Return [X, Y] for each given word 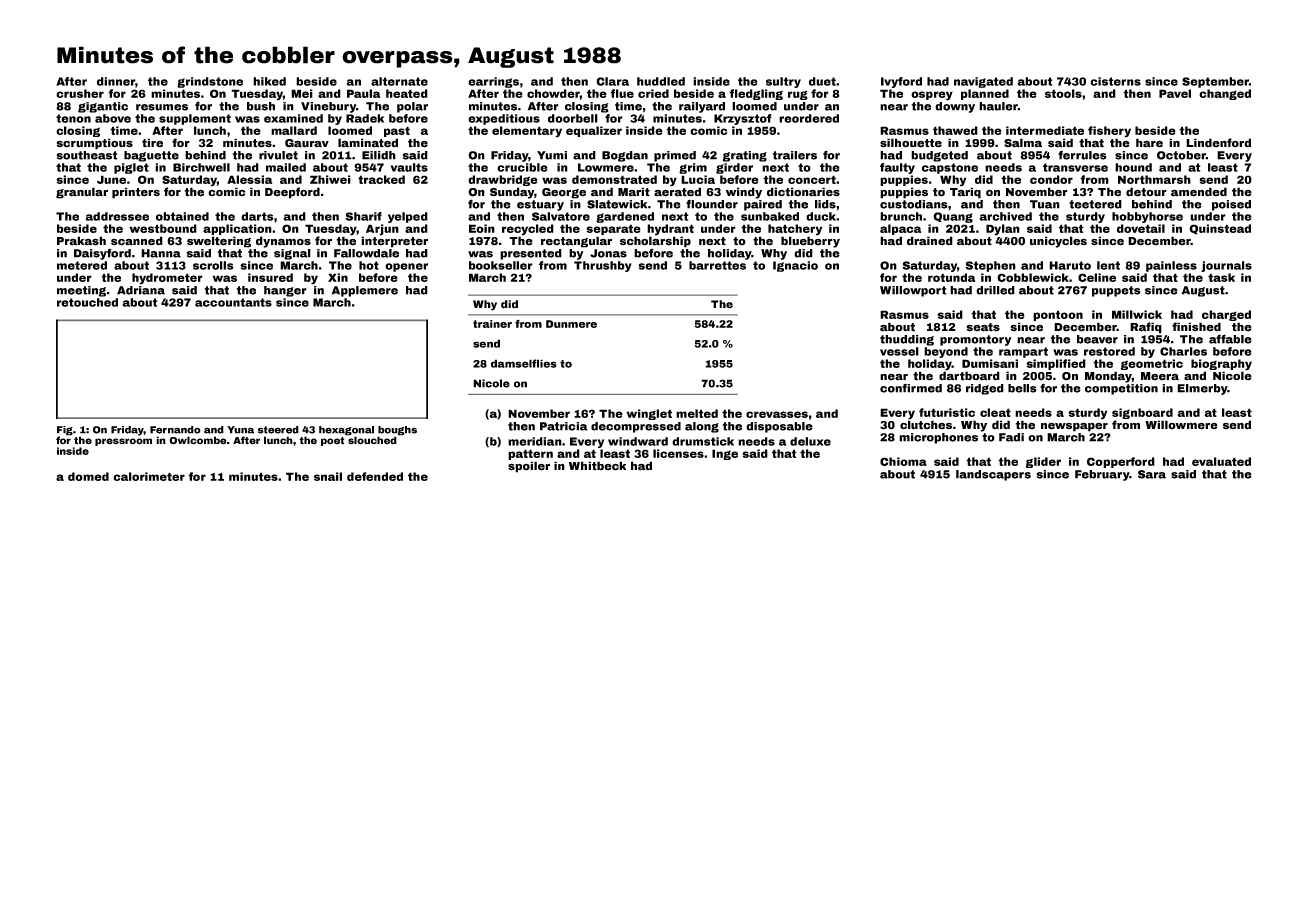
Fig [65, 431]
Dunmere [571, 324]
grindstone [210, 82]
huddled [661, 81]
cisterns [1115, 81]
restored [1109, 351]
